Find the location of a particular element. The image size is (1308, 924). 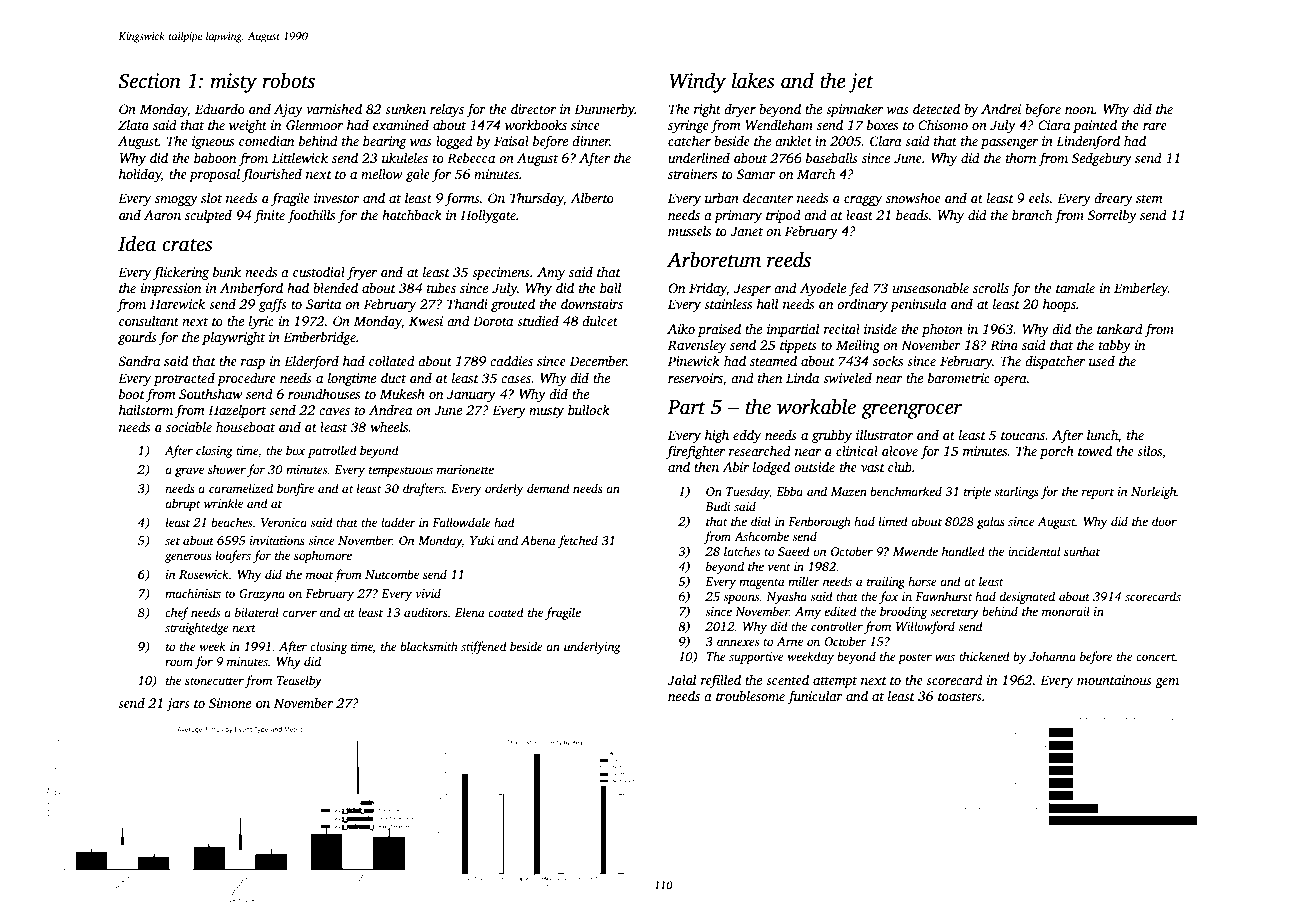

jars is located at coordinates (178, 704).
